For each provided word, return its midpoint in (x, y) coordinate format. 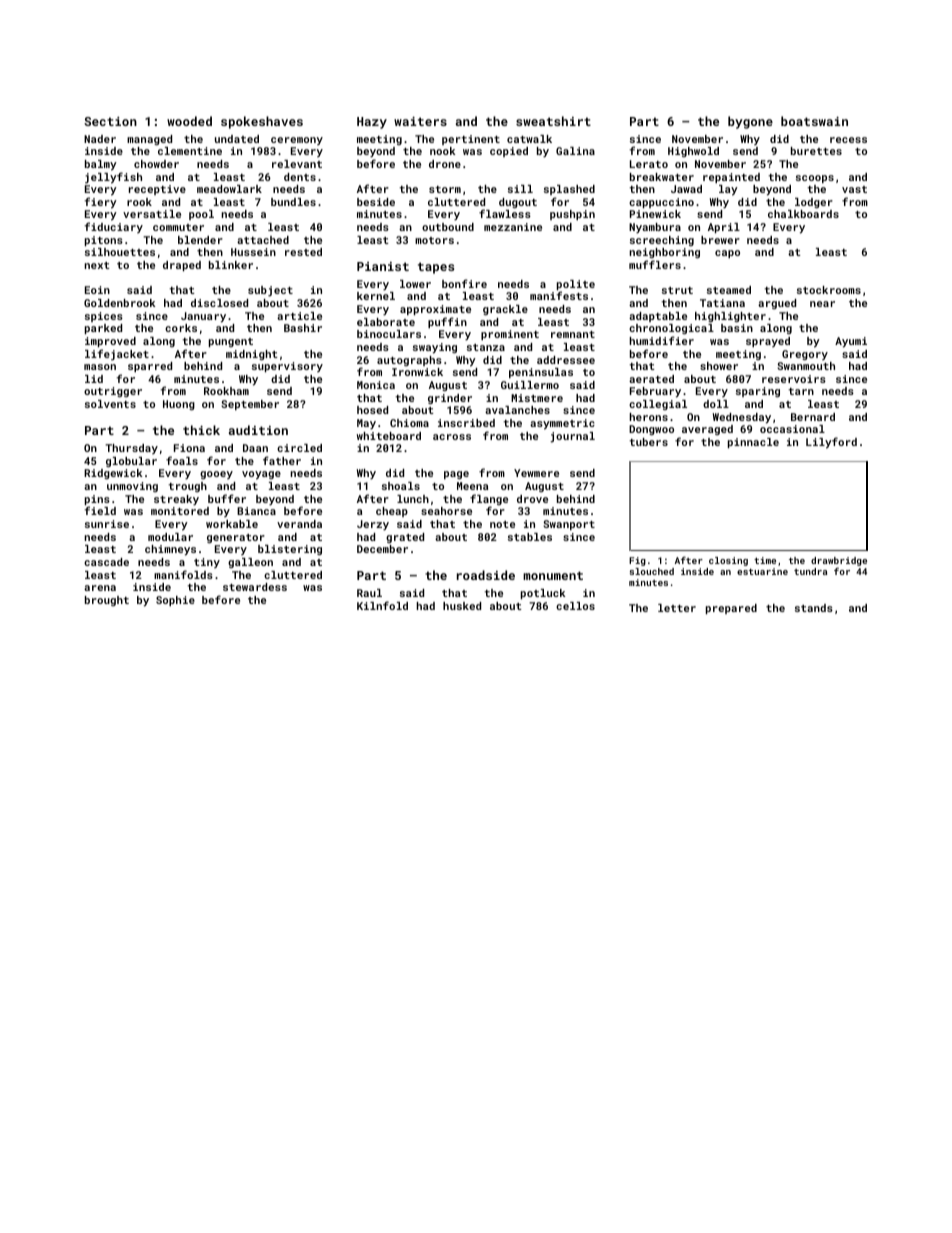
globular (131, 462)
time (765, 560)
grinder (450, 399)
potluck (543, 594)
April (724, 228)
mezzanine (513, 227)
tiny (207, 563)
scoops (815, 179)
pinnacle (753, 443)
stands (814, 608)
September (250, 405)
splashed (569, 190)
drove (532, 499)
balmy (101, 165)
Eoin (97, 290)
